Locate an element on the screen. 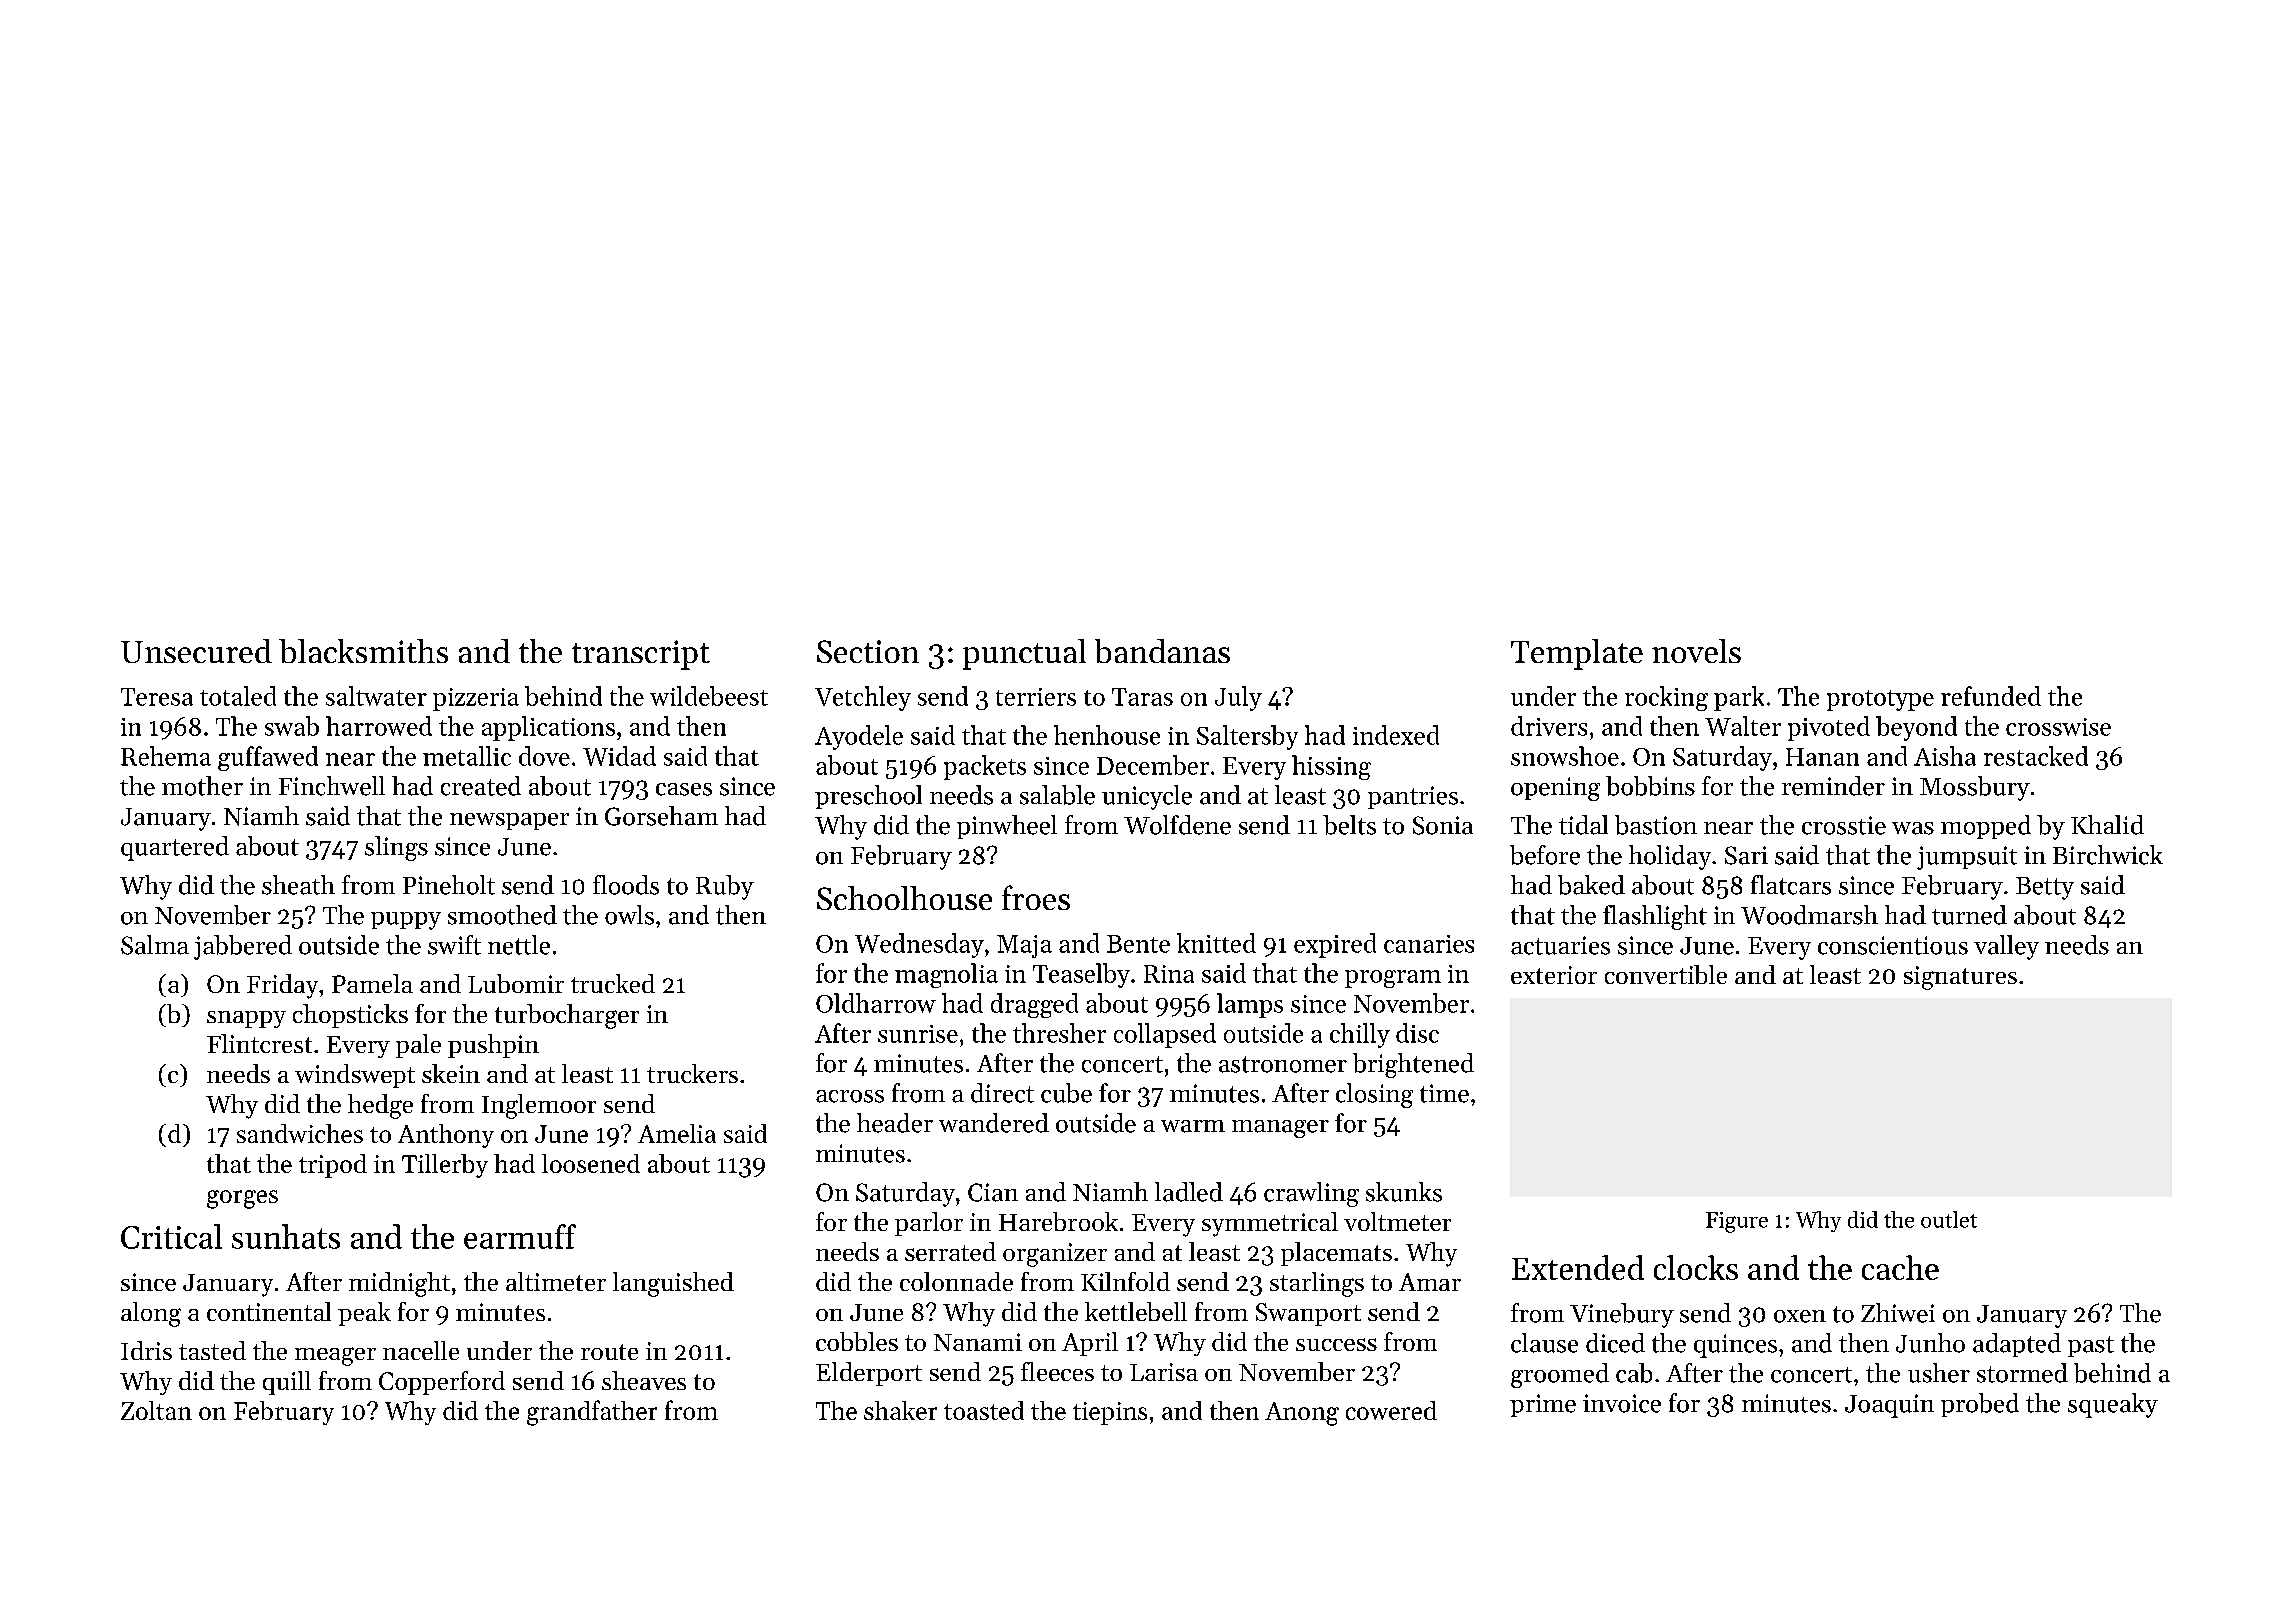 Image resolution: width=2292 pixels, height=1620 pixels. smoothed is located at coordinates (502, 915).
